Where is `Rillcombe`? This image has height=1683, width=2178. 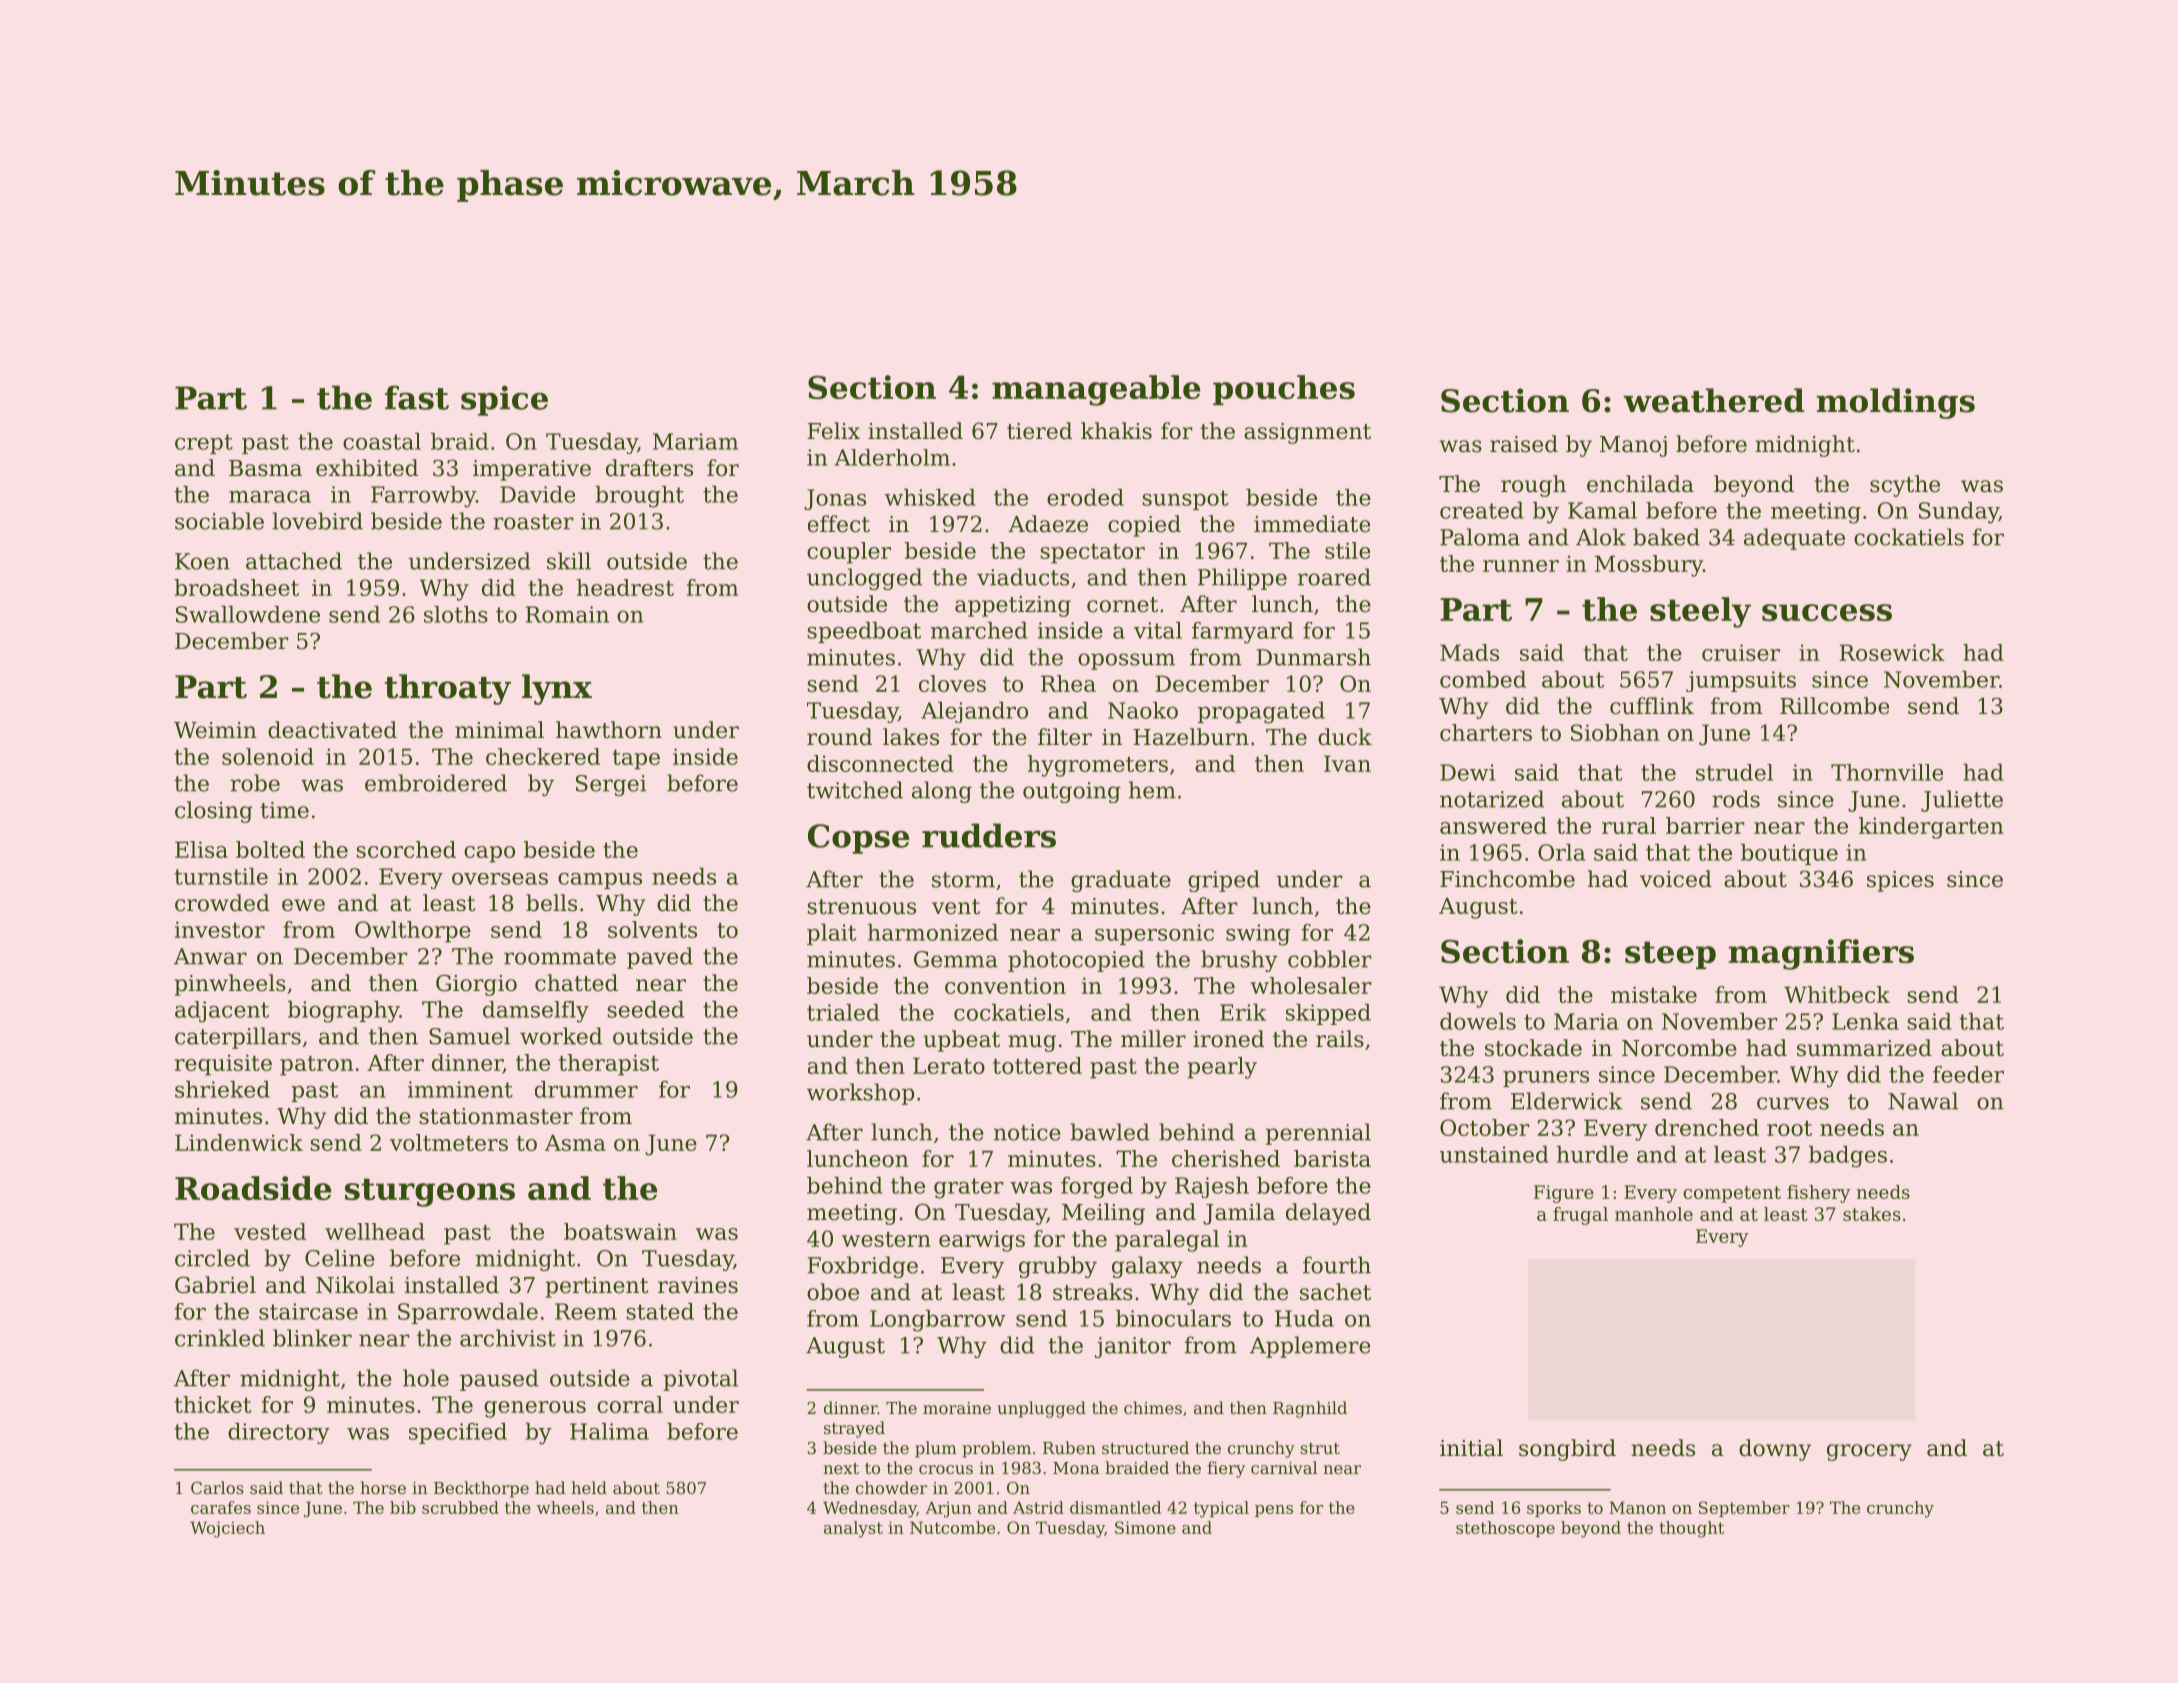 Rillcombe is located at coordinates (1834, 706).
